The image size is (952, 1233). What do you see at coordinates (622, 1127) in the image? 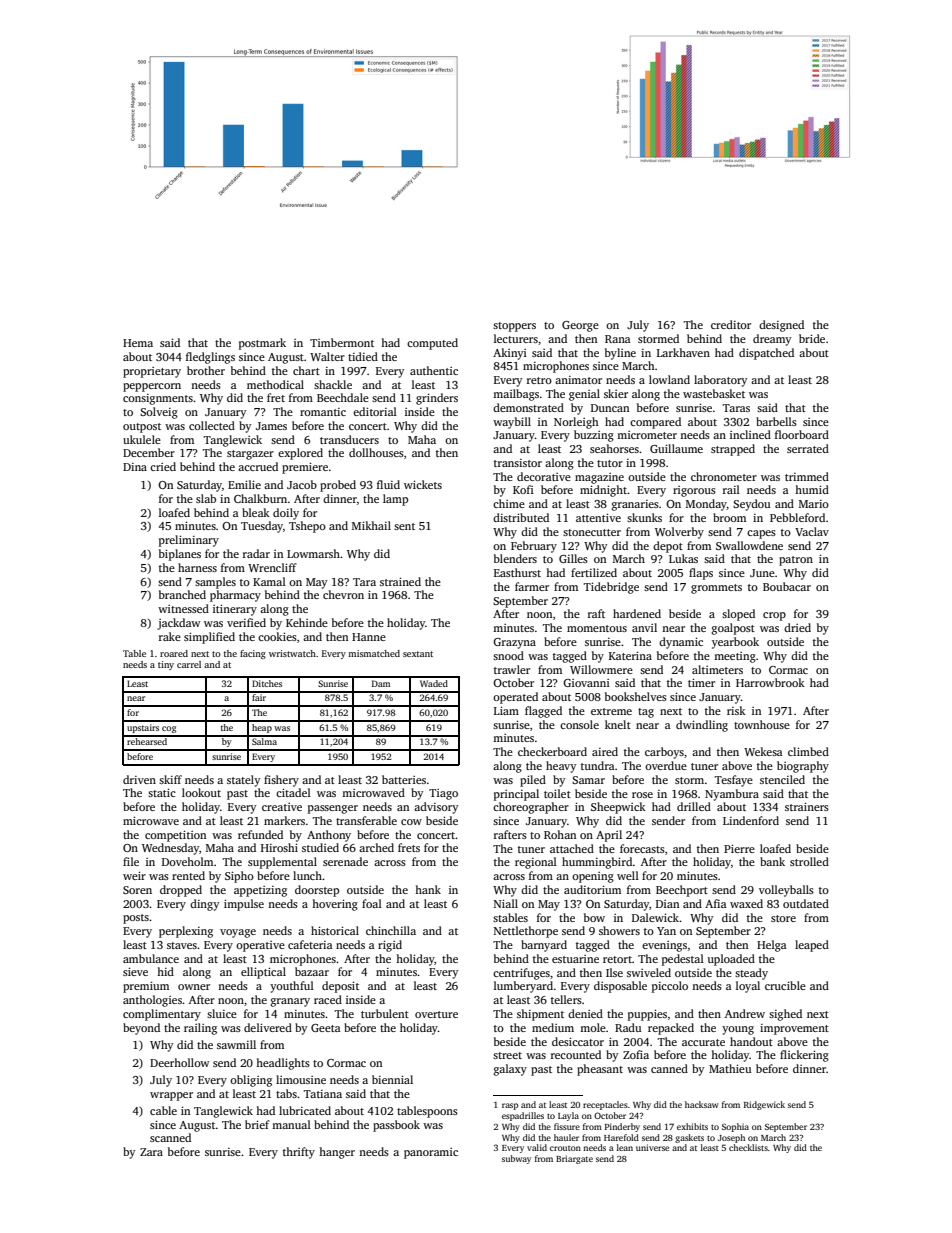
I see `Pinderby` at bounding box center [622, 1127].
